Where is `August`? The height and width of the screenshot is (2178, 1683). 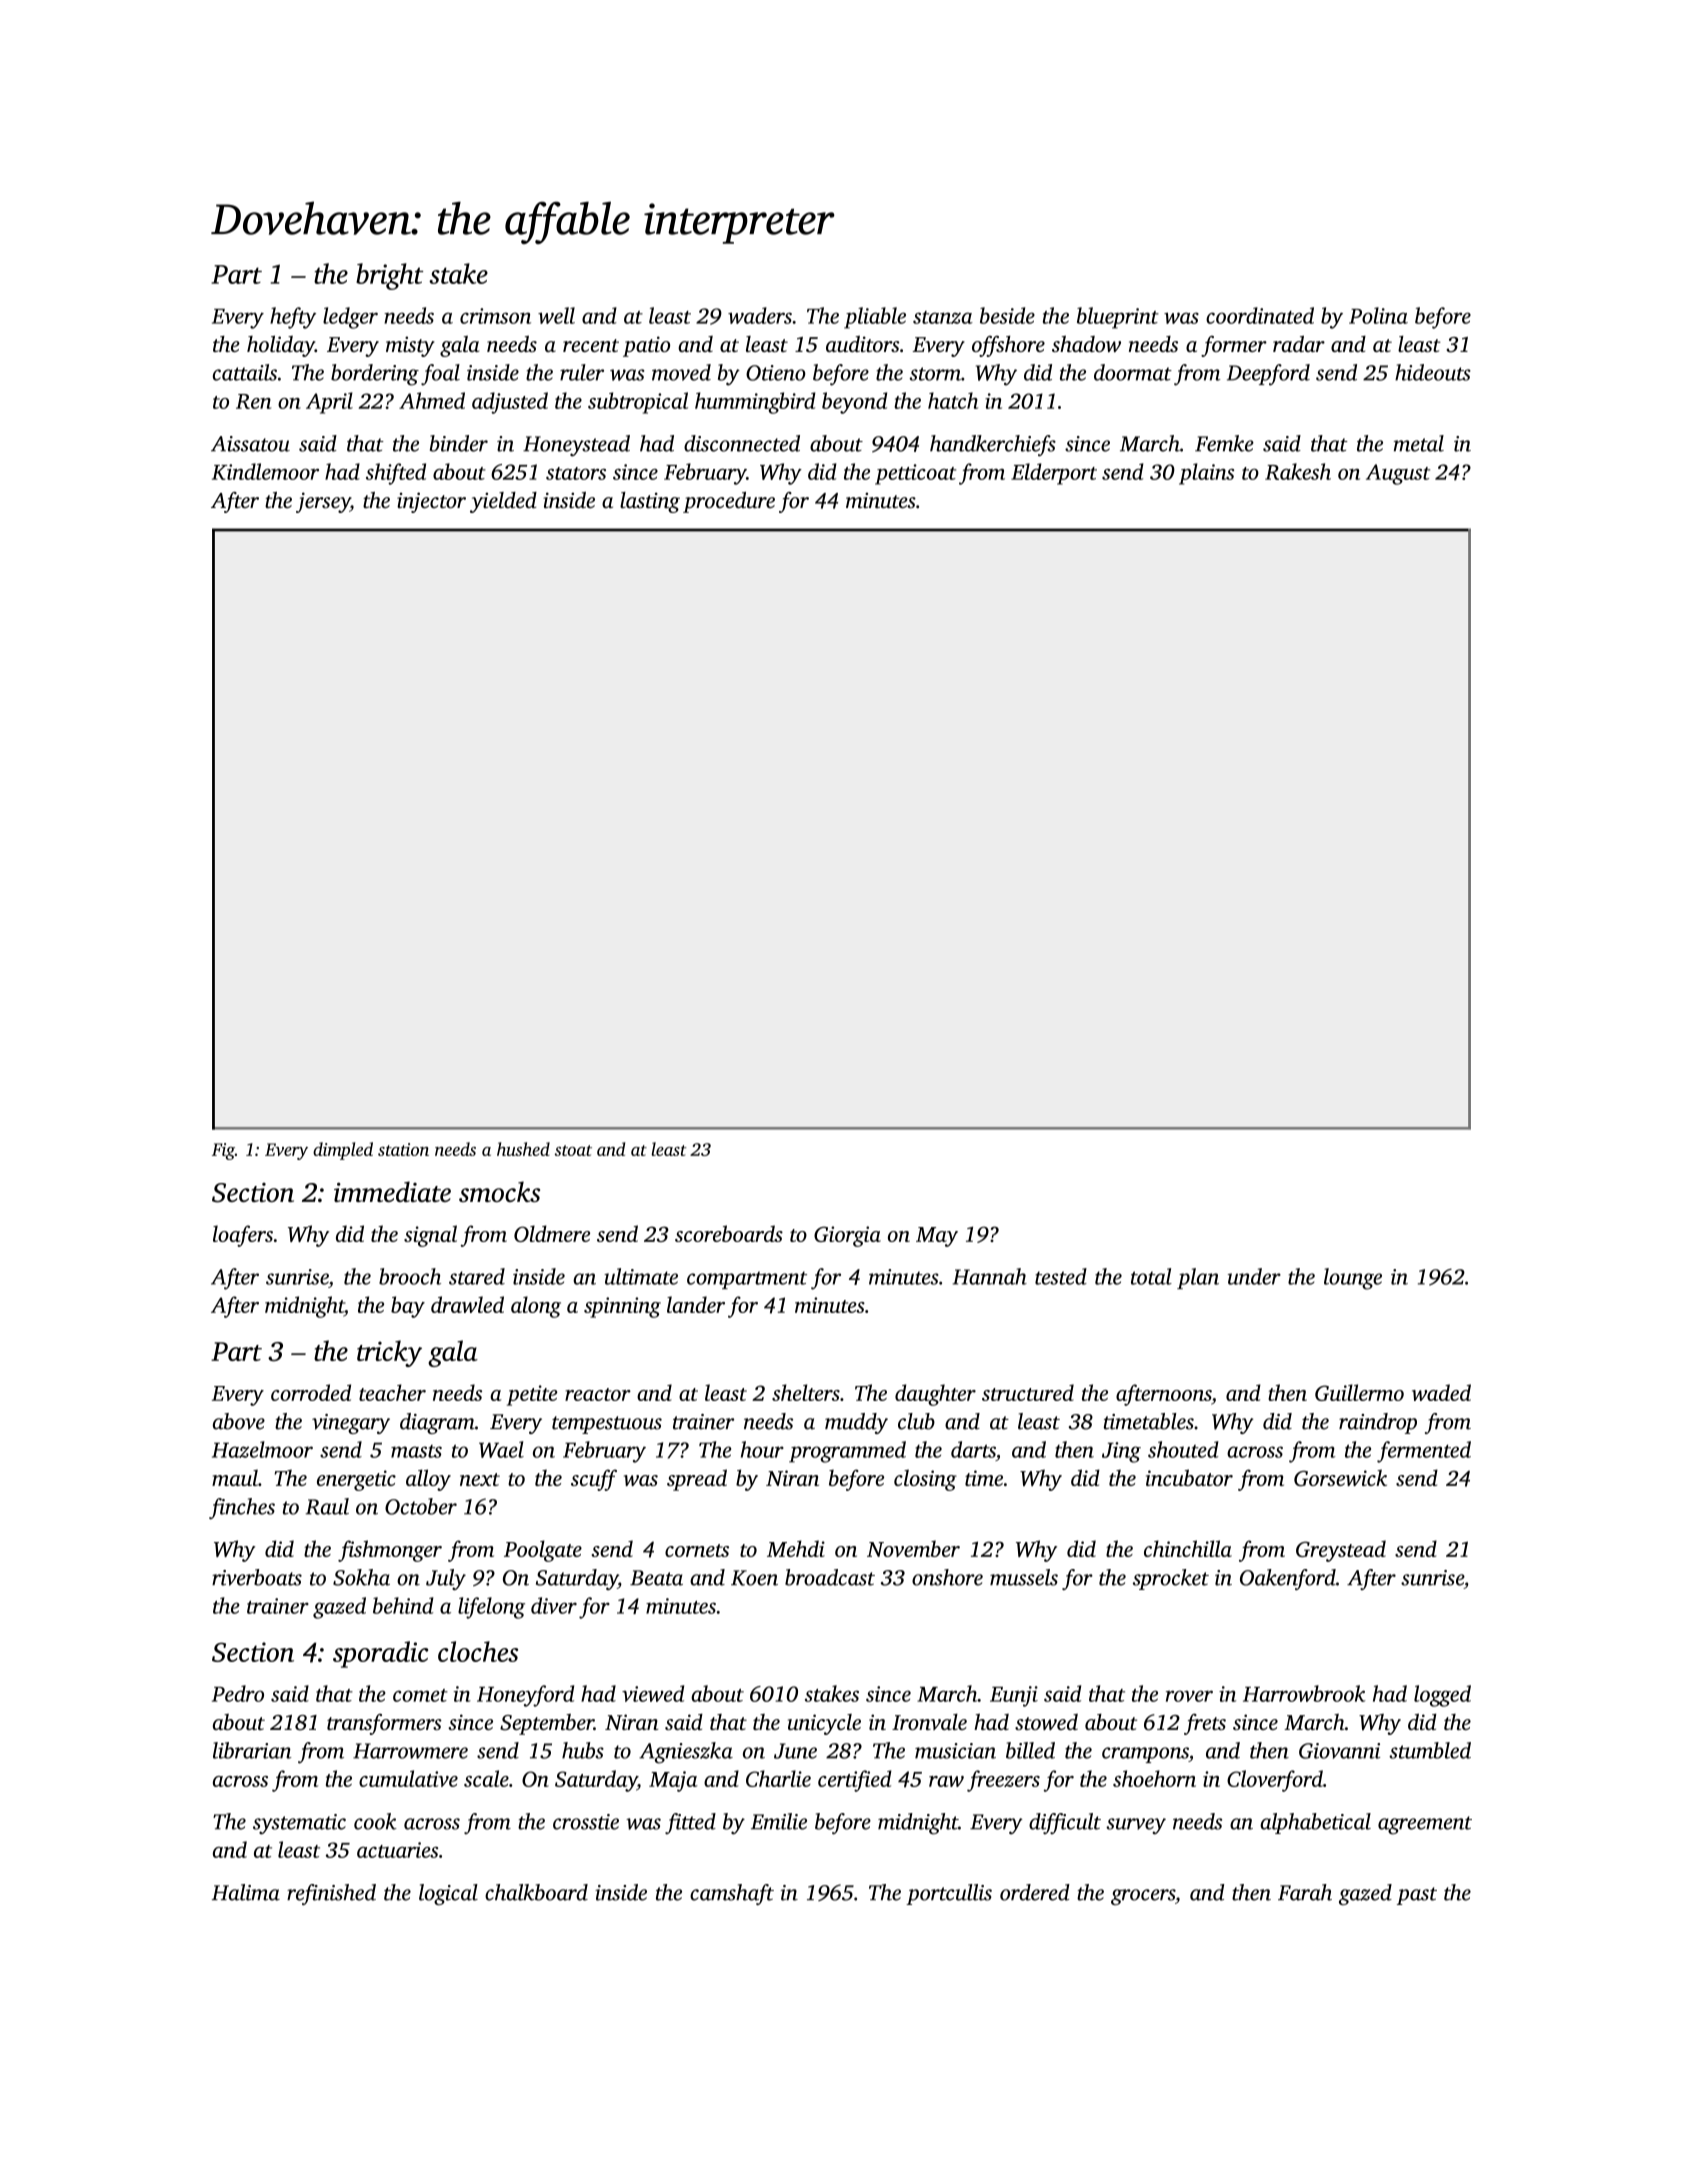
August is located at coordinates (1398, 474).
